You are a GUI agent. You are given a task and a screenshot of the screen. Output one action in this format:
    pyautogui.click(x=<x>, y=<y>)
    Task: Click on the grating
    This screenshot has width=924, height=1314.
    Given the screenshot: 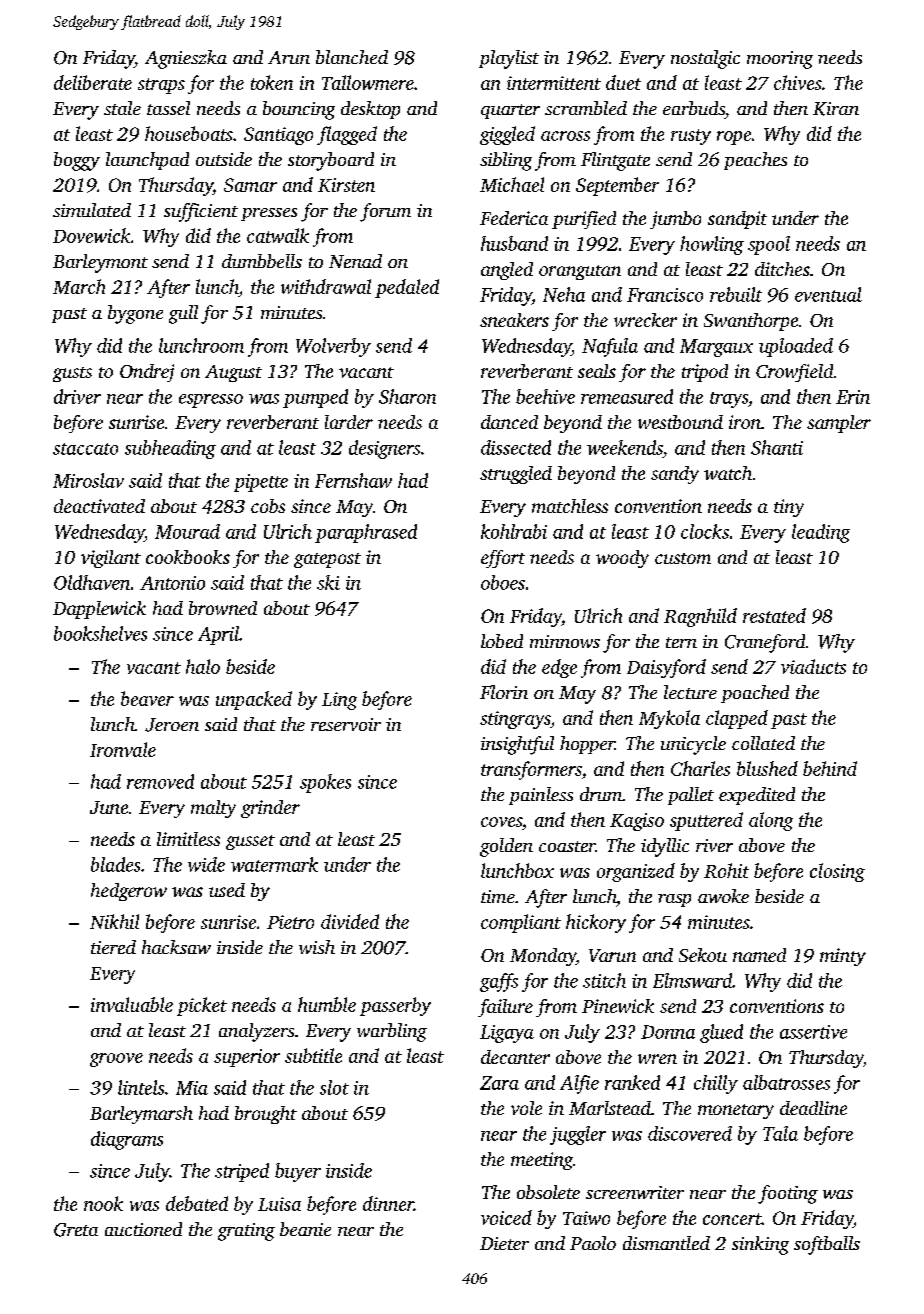 What is the action you would take?
    pyautogui.click(x=246, y=1232)
